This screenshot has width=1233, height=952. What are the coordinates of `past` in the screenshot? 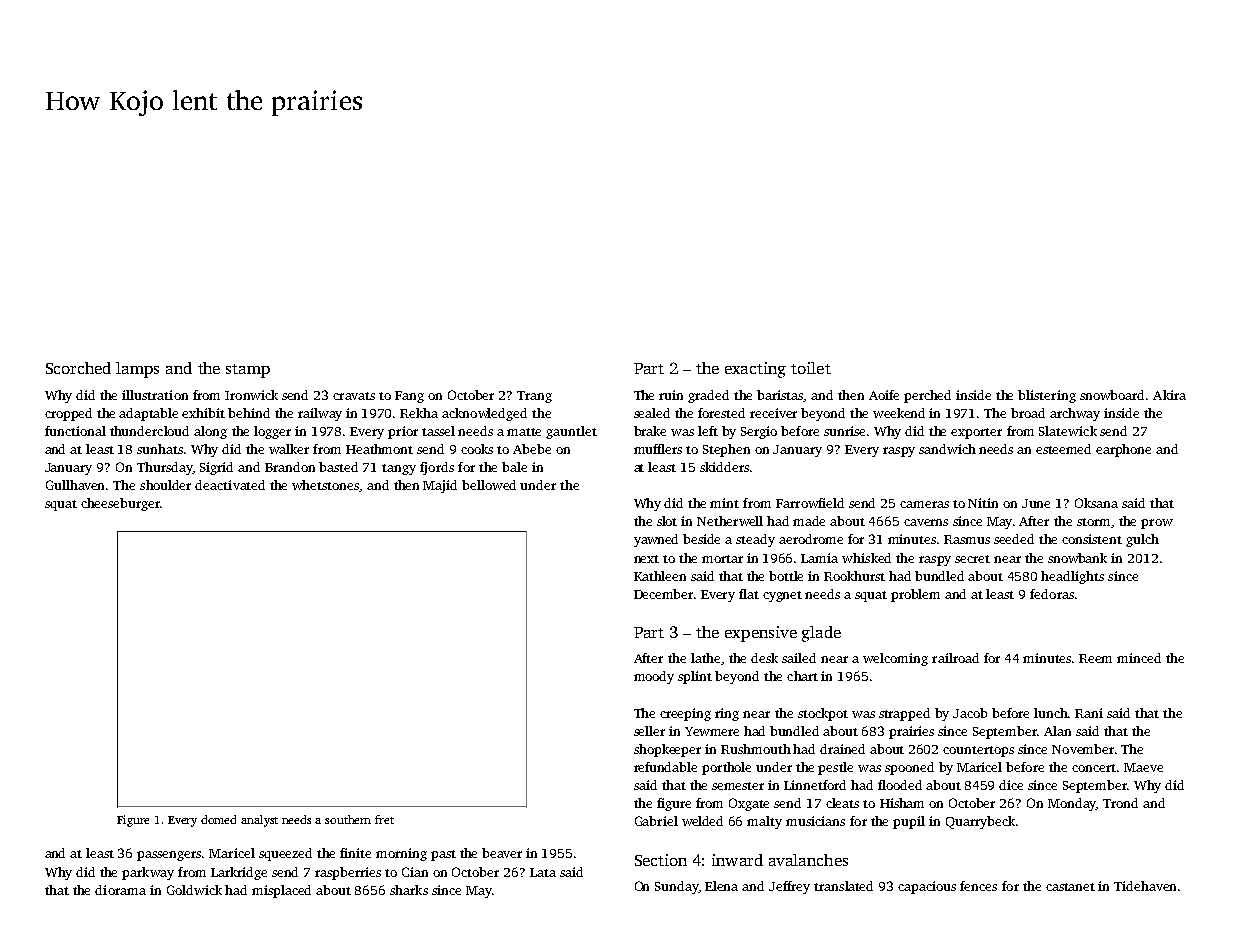 It's located at (443, 855).
